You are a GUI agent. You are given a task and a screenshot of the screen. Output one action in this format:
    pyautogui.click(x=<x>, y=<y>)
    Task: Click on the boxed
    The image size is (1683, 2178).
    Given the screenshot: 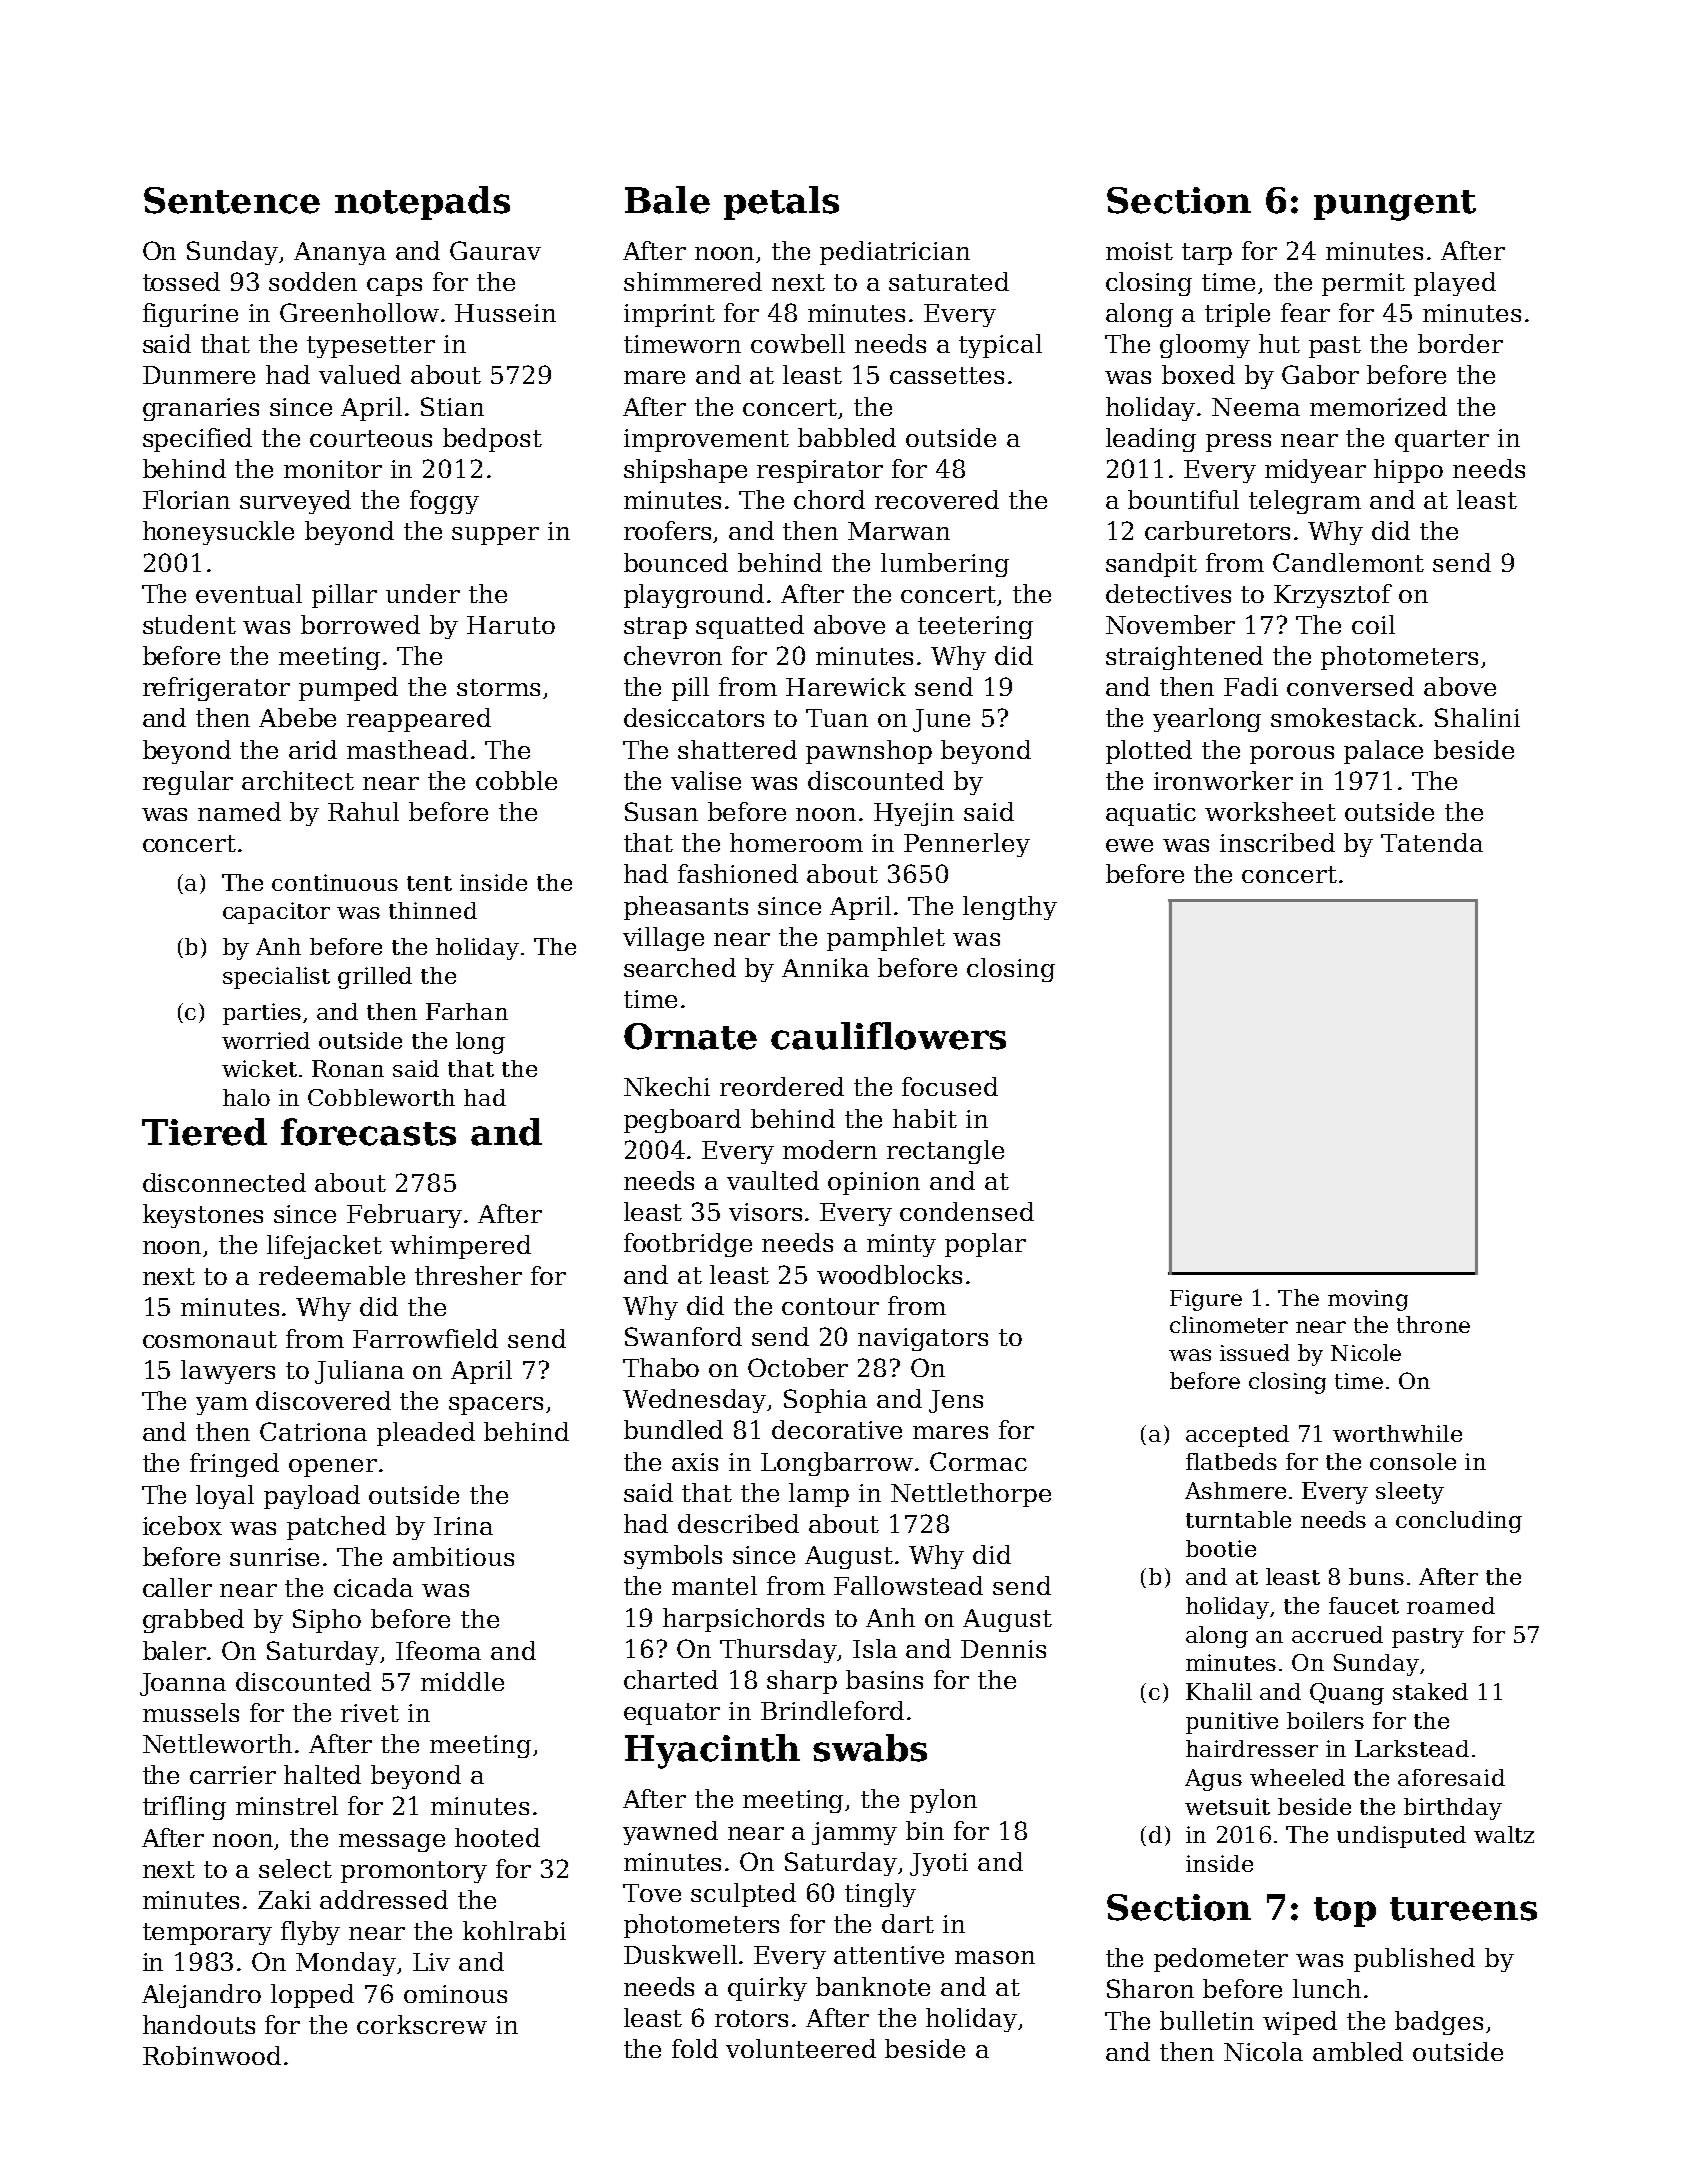 What is the action you would take?
    pyautogui.click(x=1198, y=374)
